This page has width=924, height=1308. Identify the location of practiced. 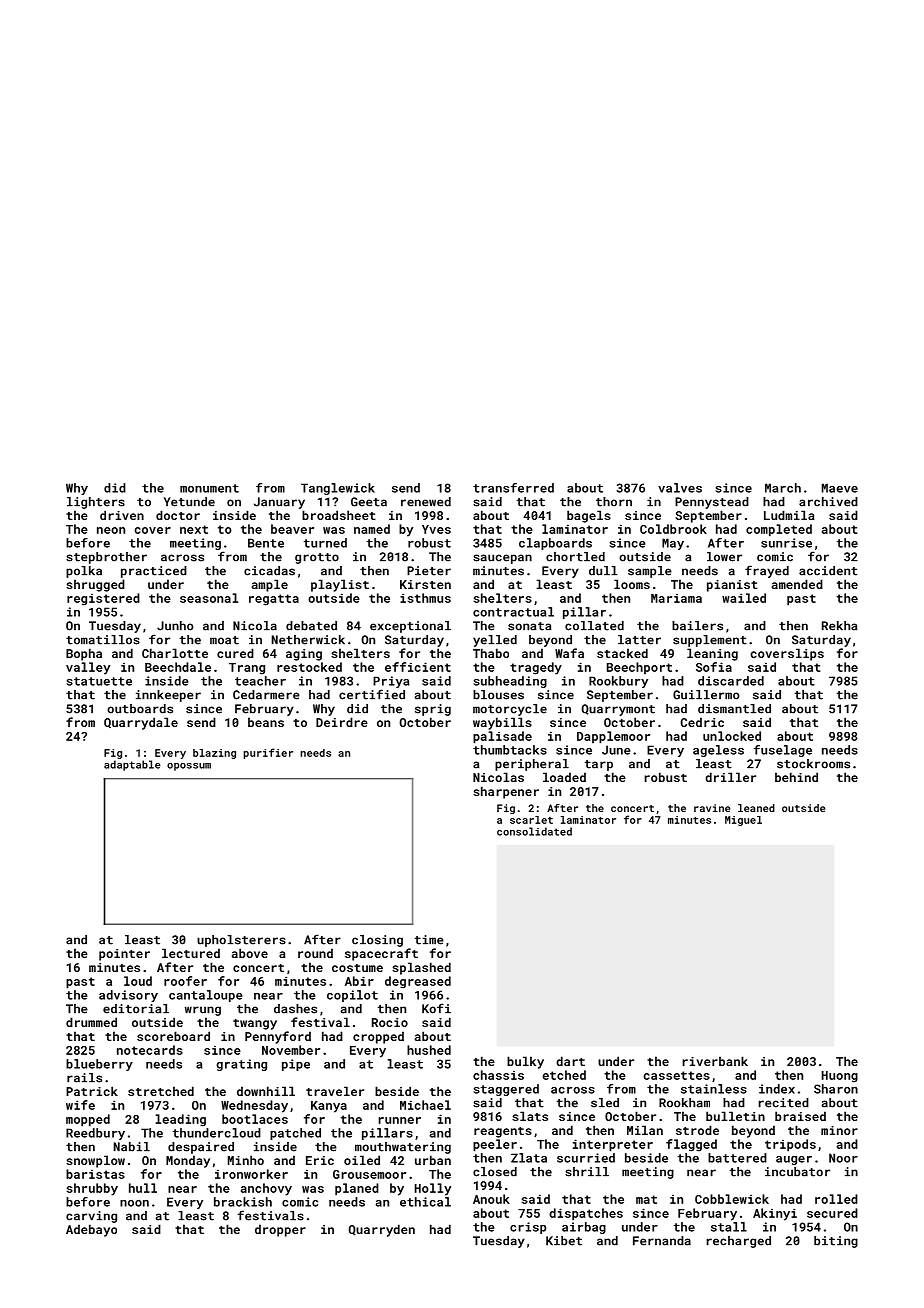
(154, 572).
